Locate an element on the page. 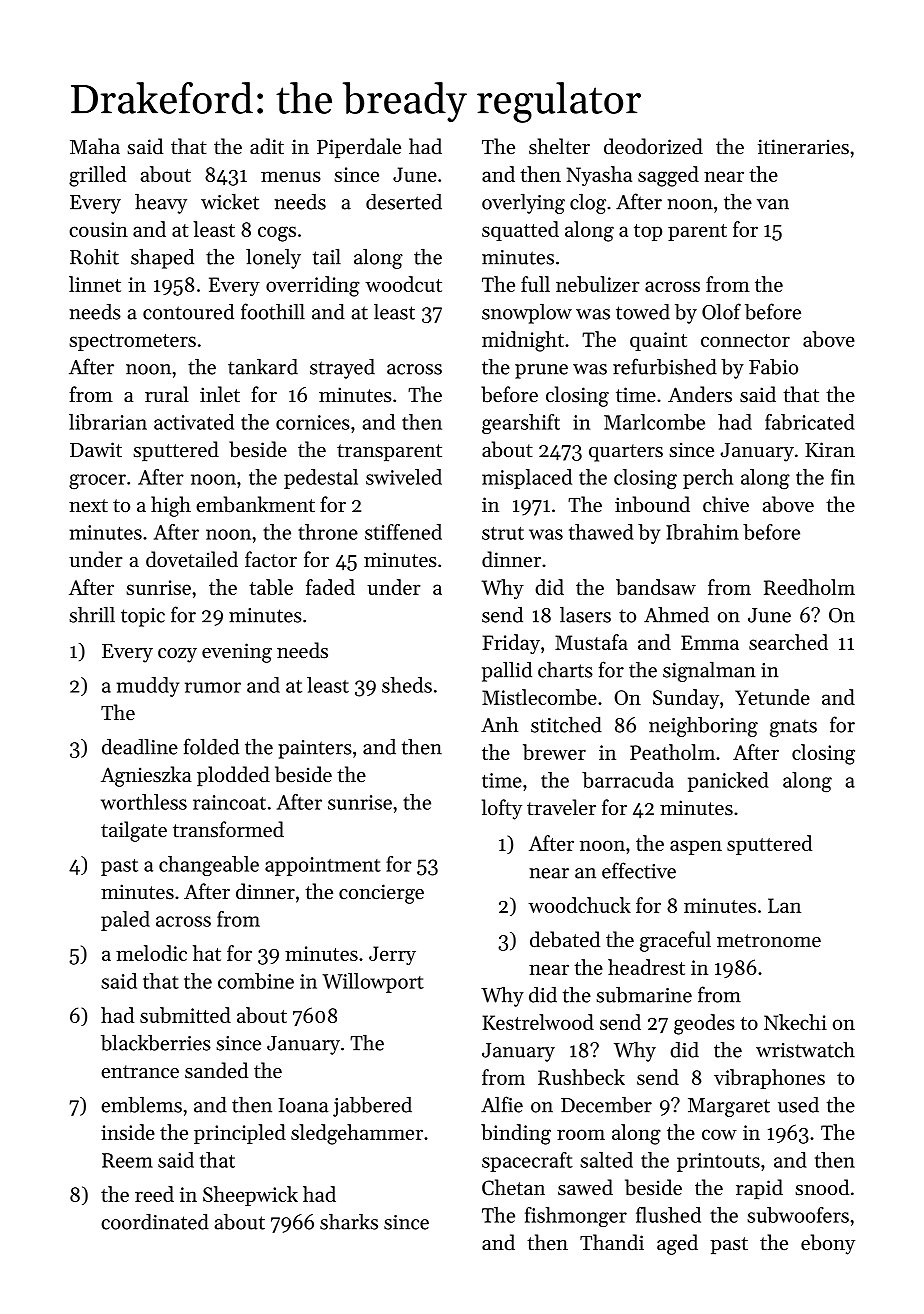  faded is located at coordinates (330, 587).
